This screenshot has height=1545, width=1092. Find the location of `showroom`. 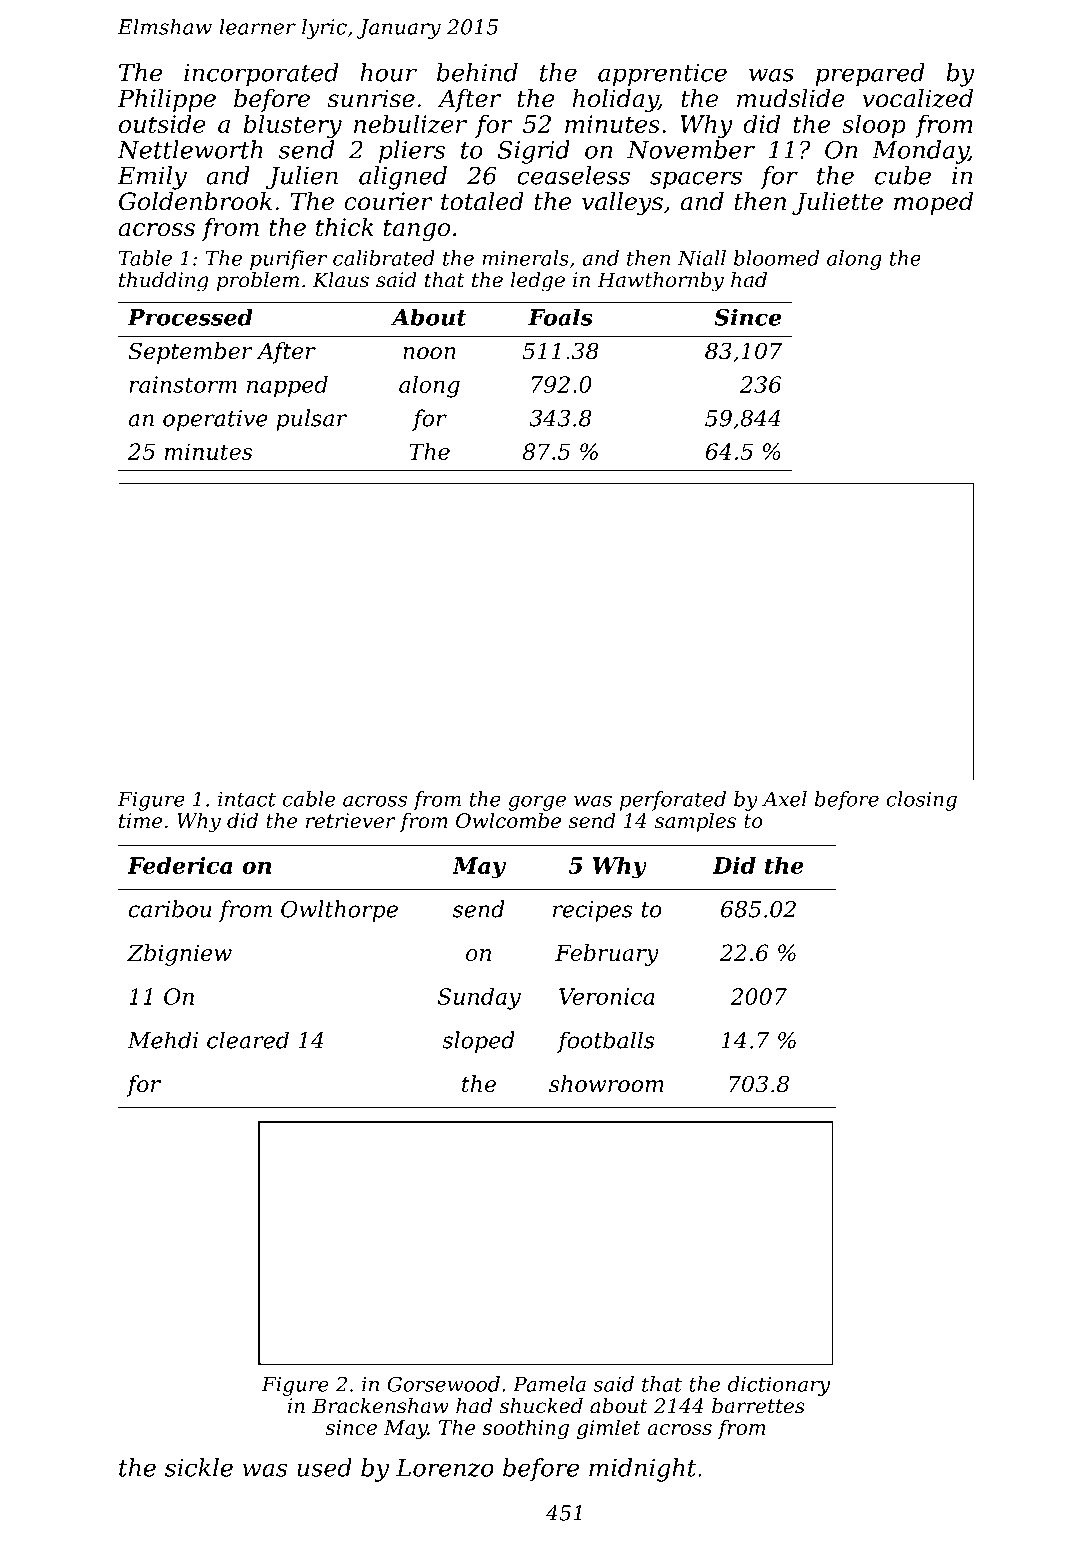

showroom is located at coordinates (606, 1084).
